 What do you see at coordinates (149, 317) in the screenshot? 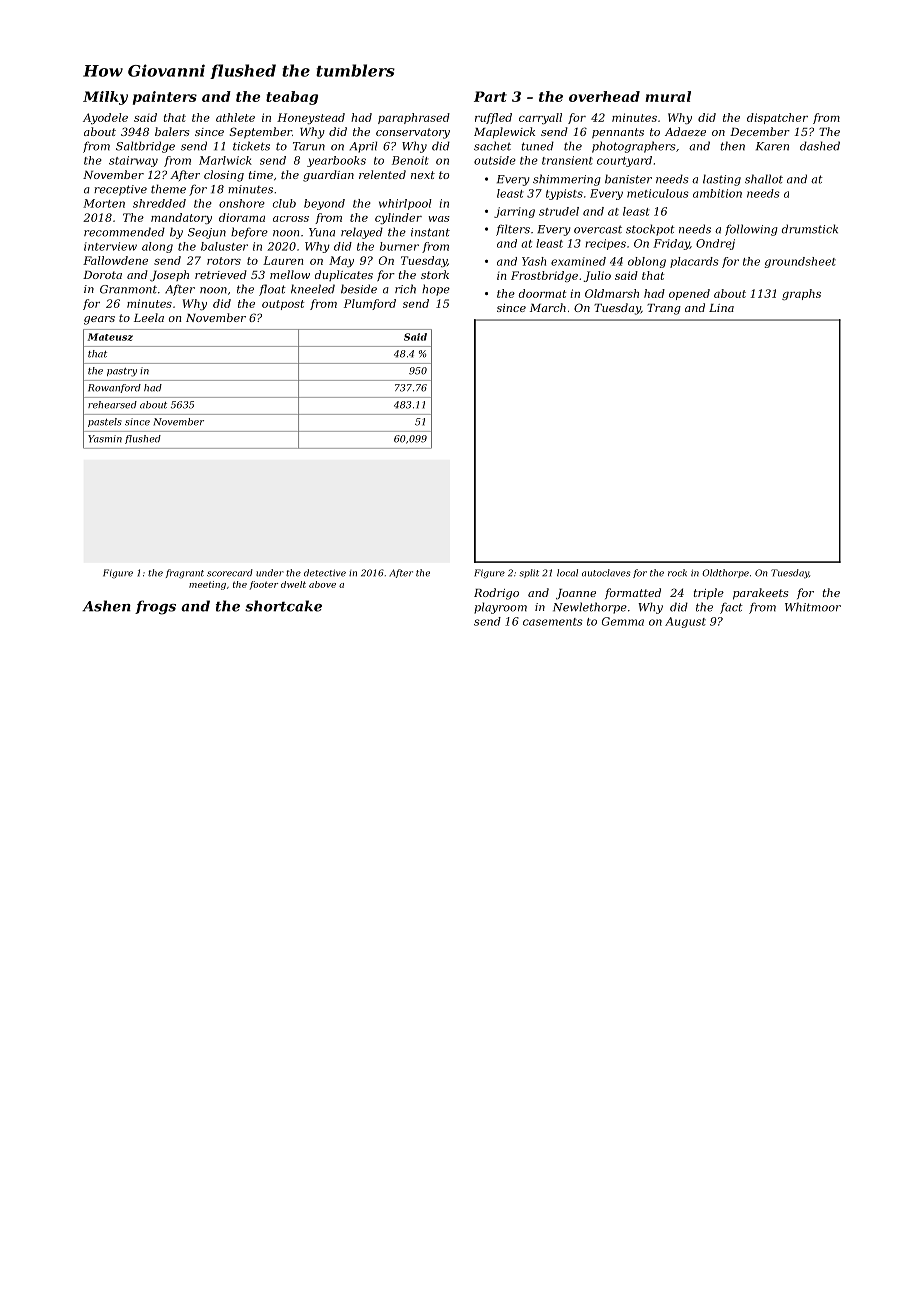
I see `Leela` at bounding box center [149, 317].
